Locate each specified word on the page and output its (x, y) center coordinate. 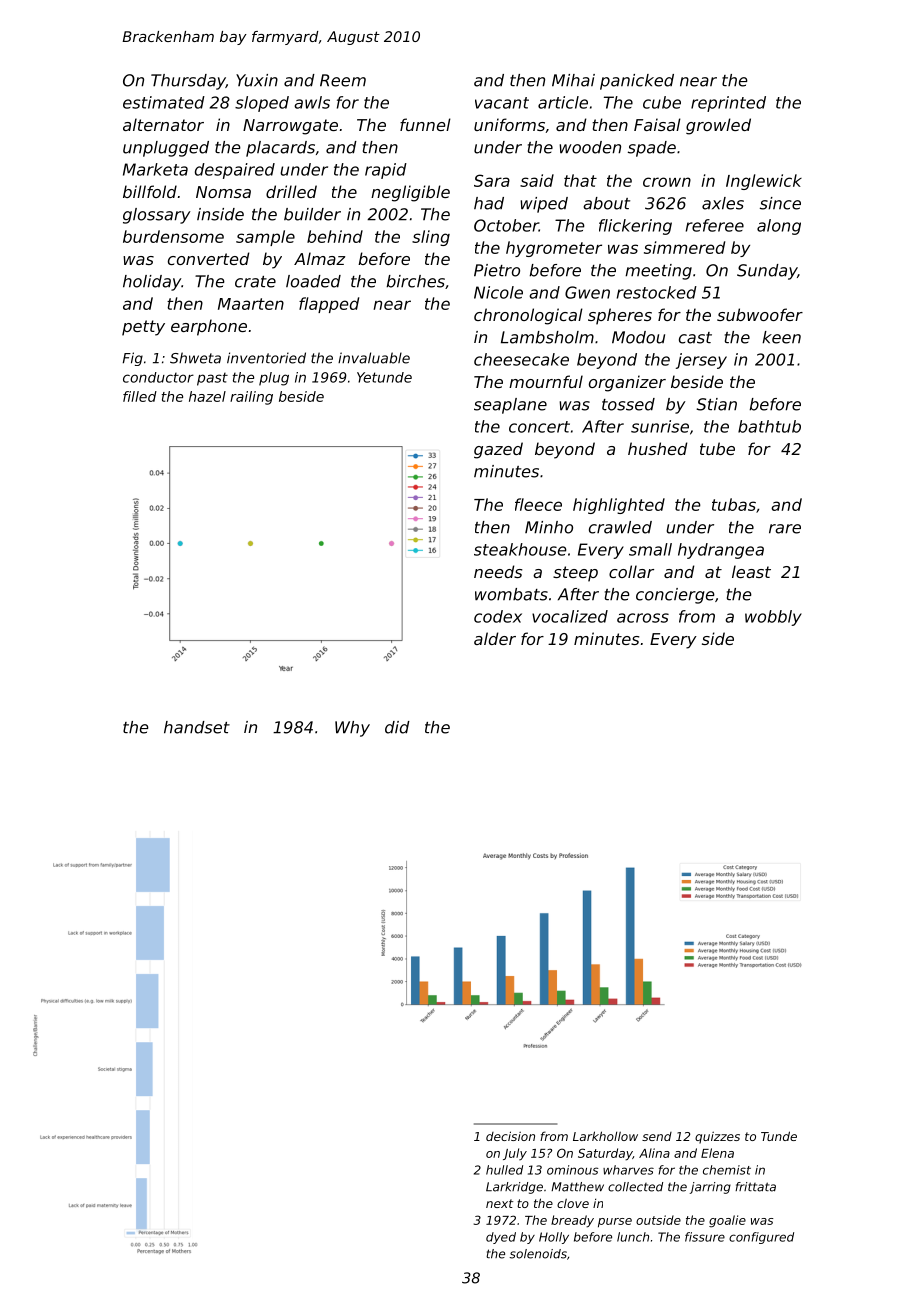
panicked (637, 82)
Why (352, 729)
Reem (343, 80)
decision (510, 1136)
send (657, 1136)
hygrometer (554, 249)
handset (197, 727)
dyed (501, 1238)
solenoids (538, 1254)
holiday (152, 283)
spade (652, 149)
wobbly (773, 618)
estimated (164, 102)
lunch (633, 1237)
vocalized (570, 616)
